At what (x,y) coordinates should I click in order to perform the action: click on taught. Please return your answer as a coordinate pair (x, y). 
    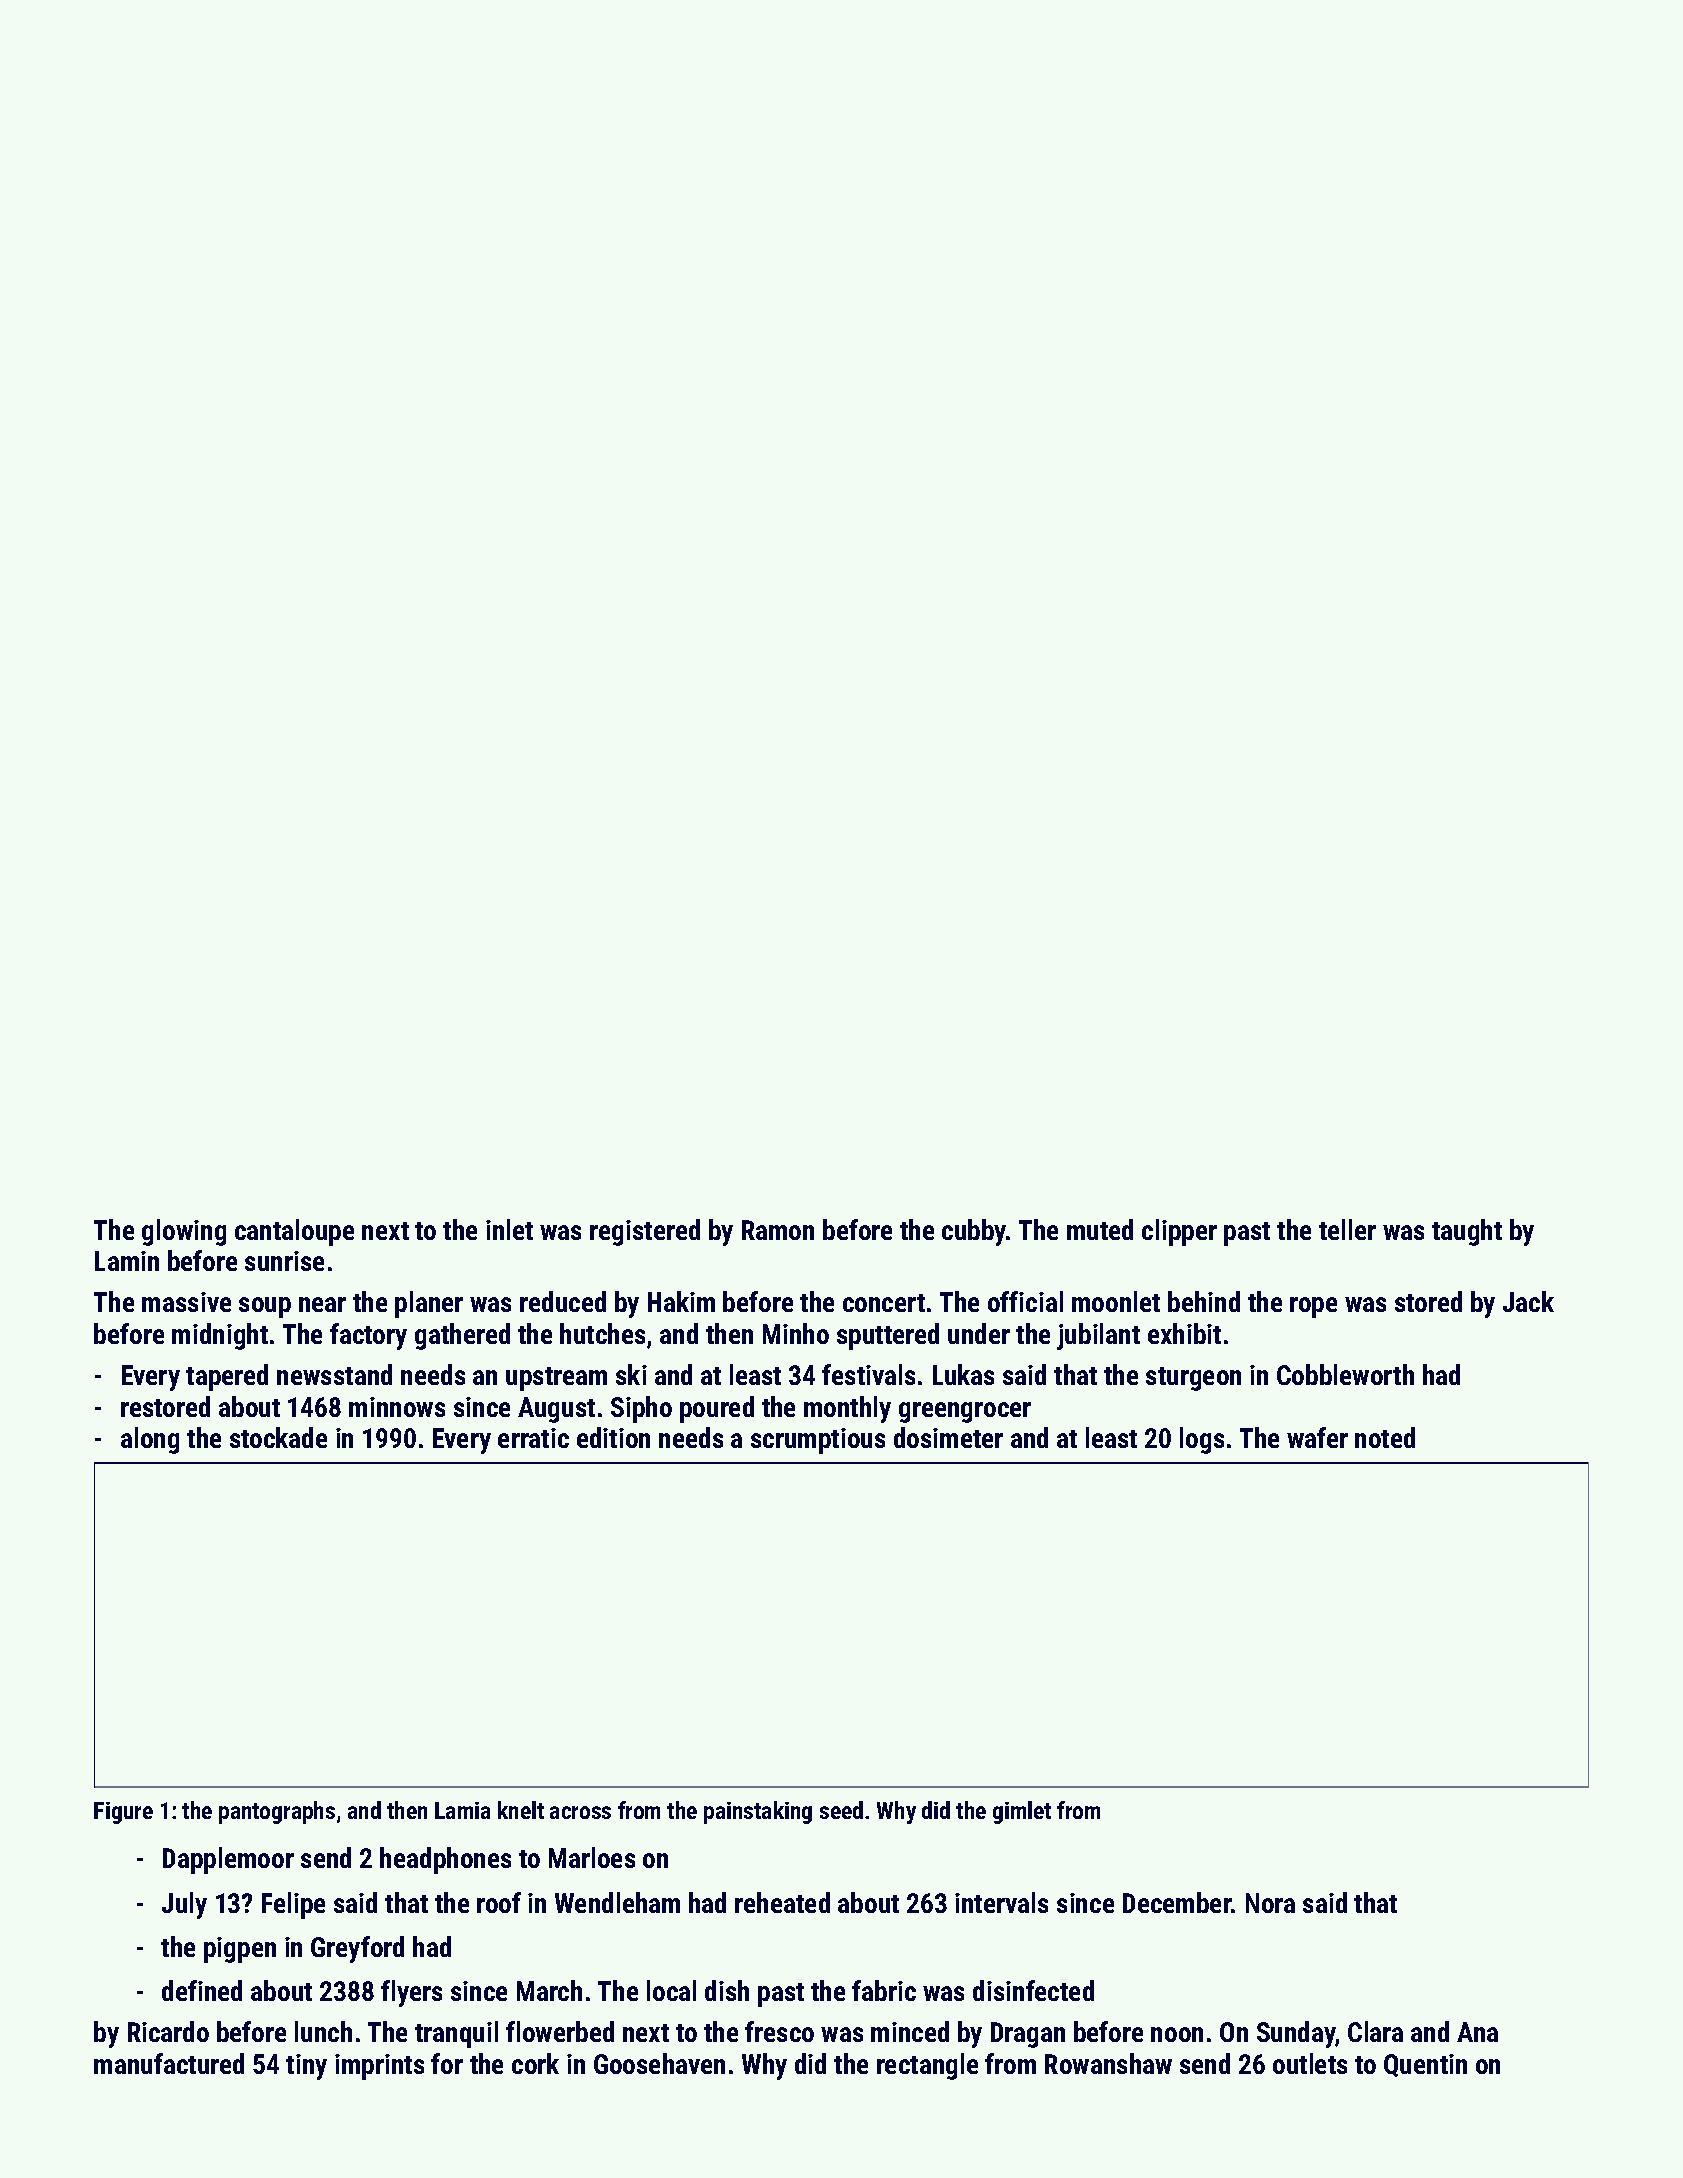
    Looking at the image, I should click on (1467, 1232).
